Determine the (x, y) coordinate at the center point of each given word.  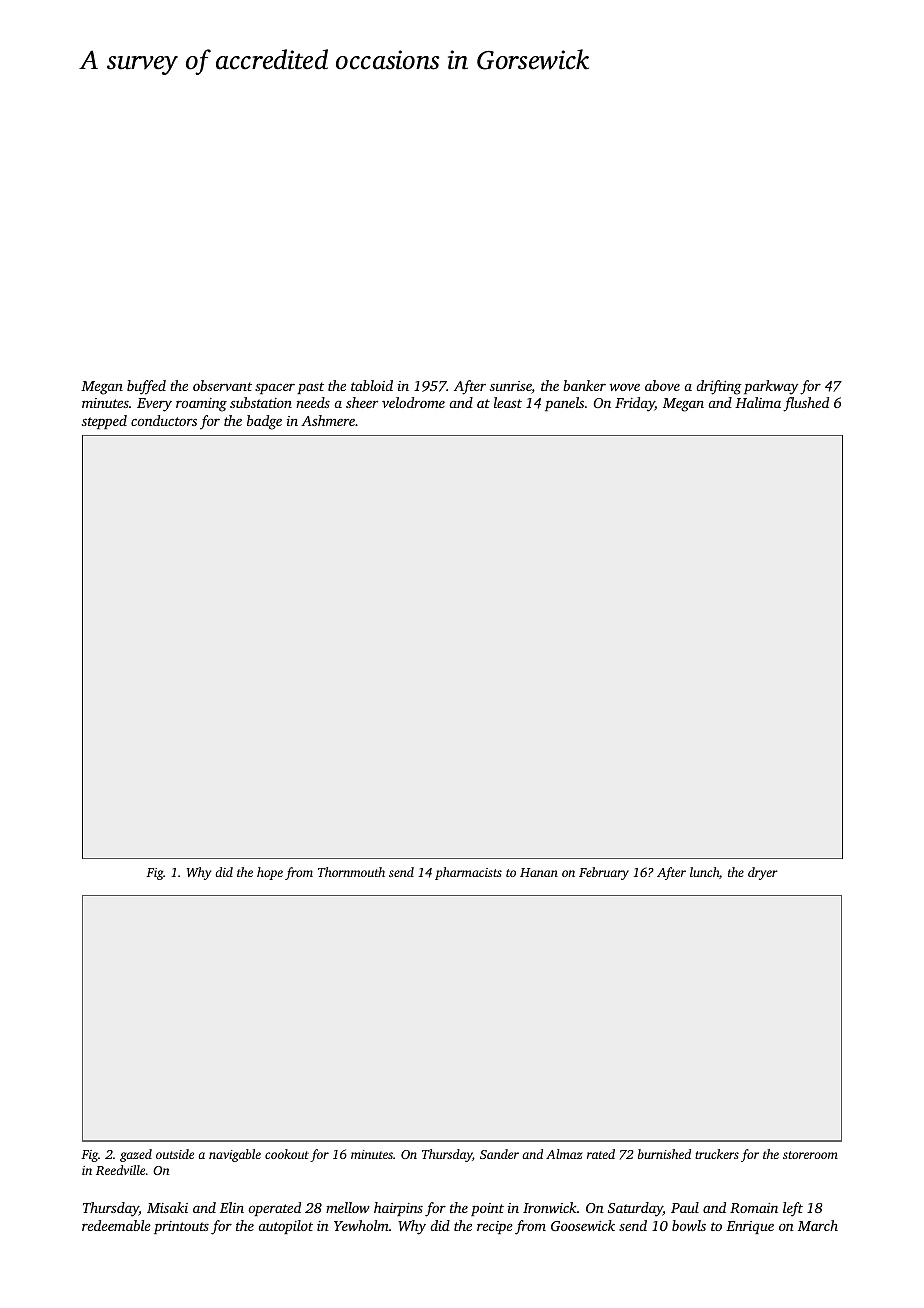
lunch (704, 872)
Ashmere (328, 420)
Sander (499, 1154)
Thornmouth (351, 872)
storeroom (810, 1155)
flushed (806, 404)
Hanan (539, 872)
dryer (763, 873)
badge (264, 422)
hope (270, 873)
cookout (287, 1154)
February (604, 873)
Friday (635, 404)
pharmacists (468, 873)
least (508, 402)
